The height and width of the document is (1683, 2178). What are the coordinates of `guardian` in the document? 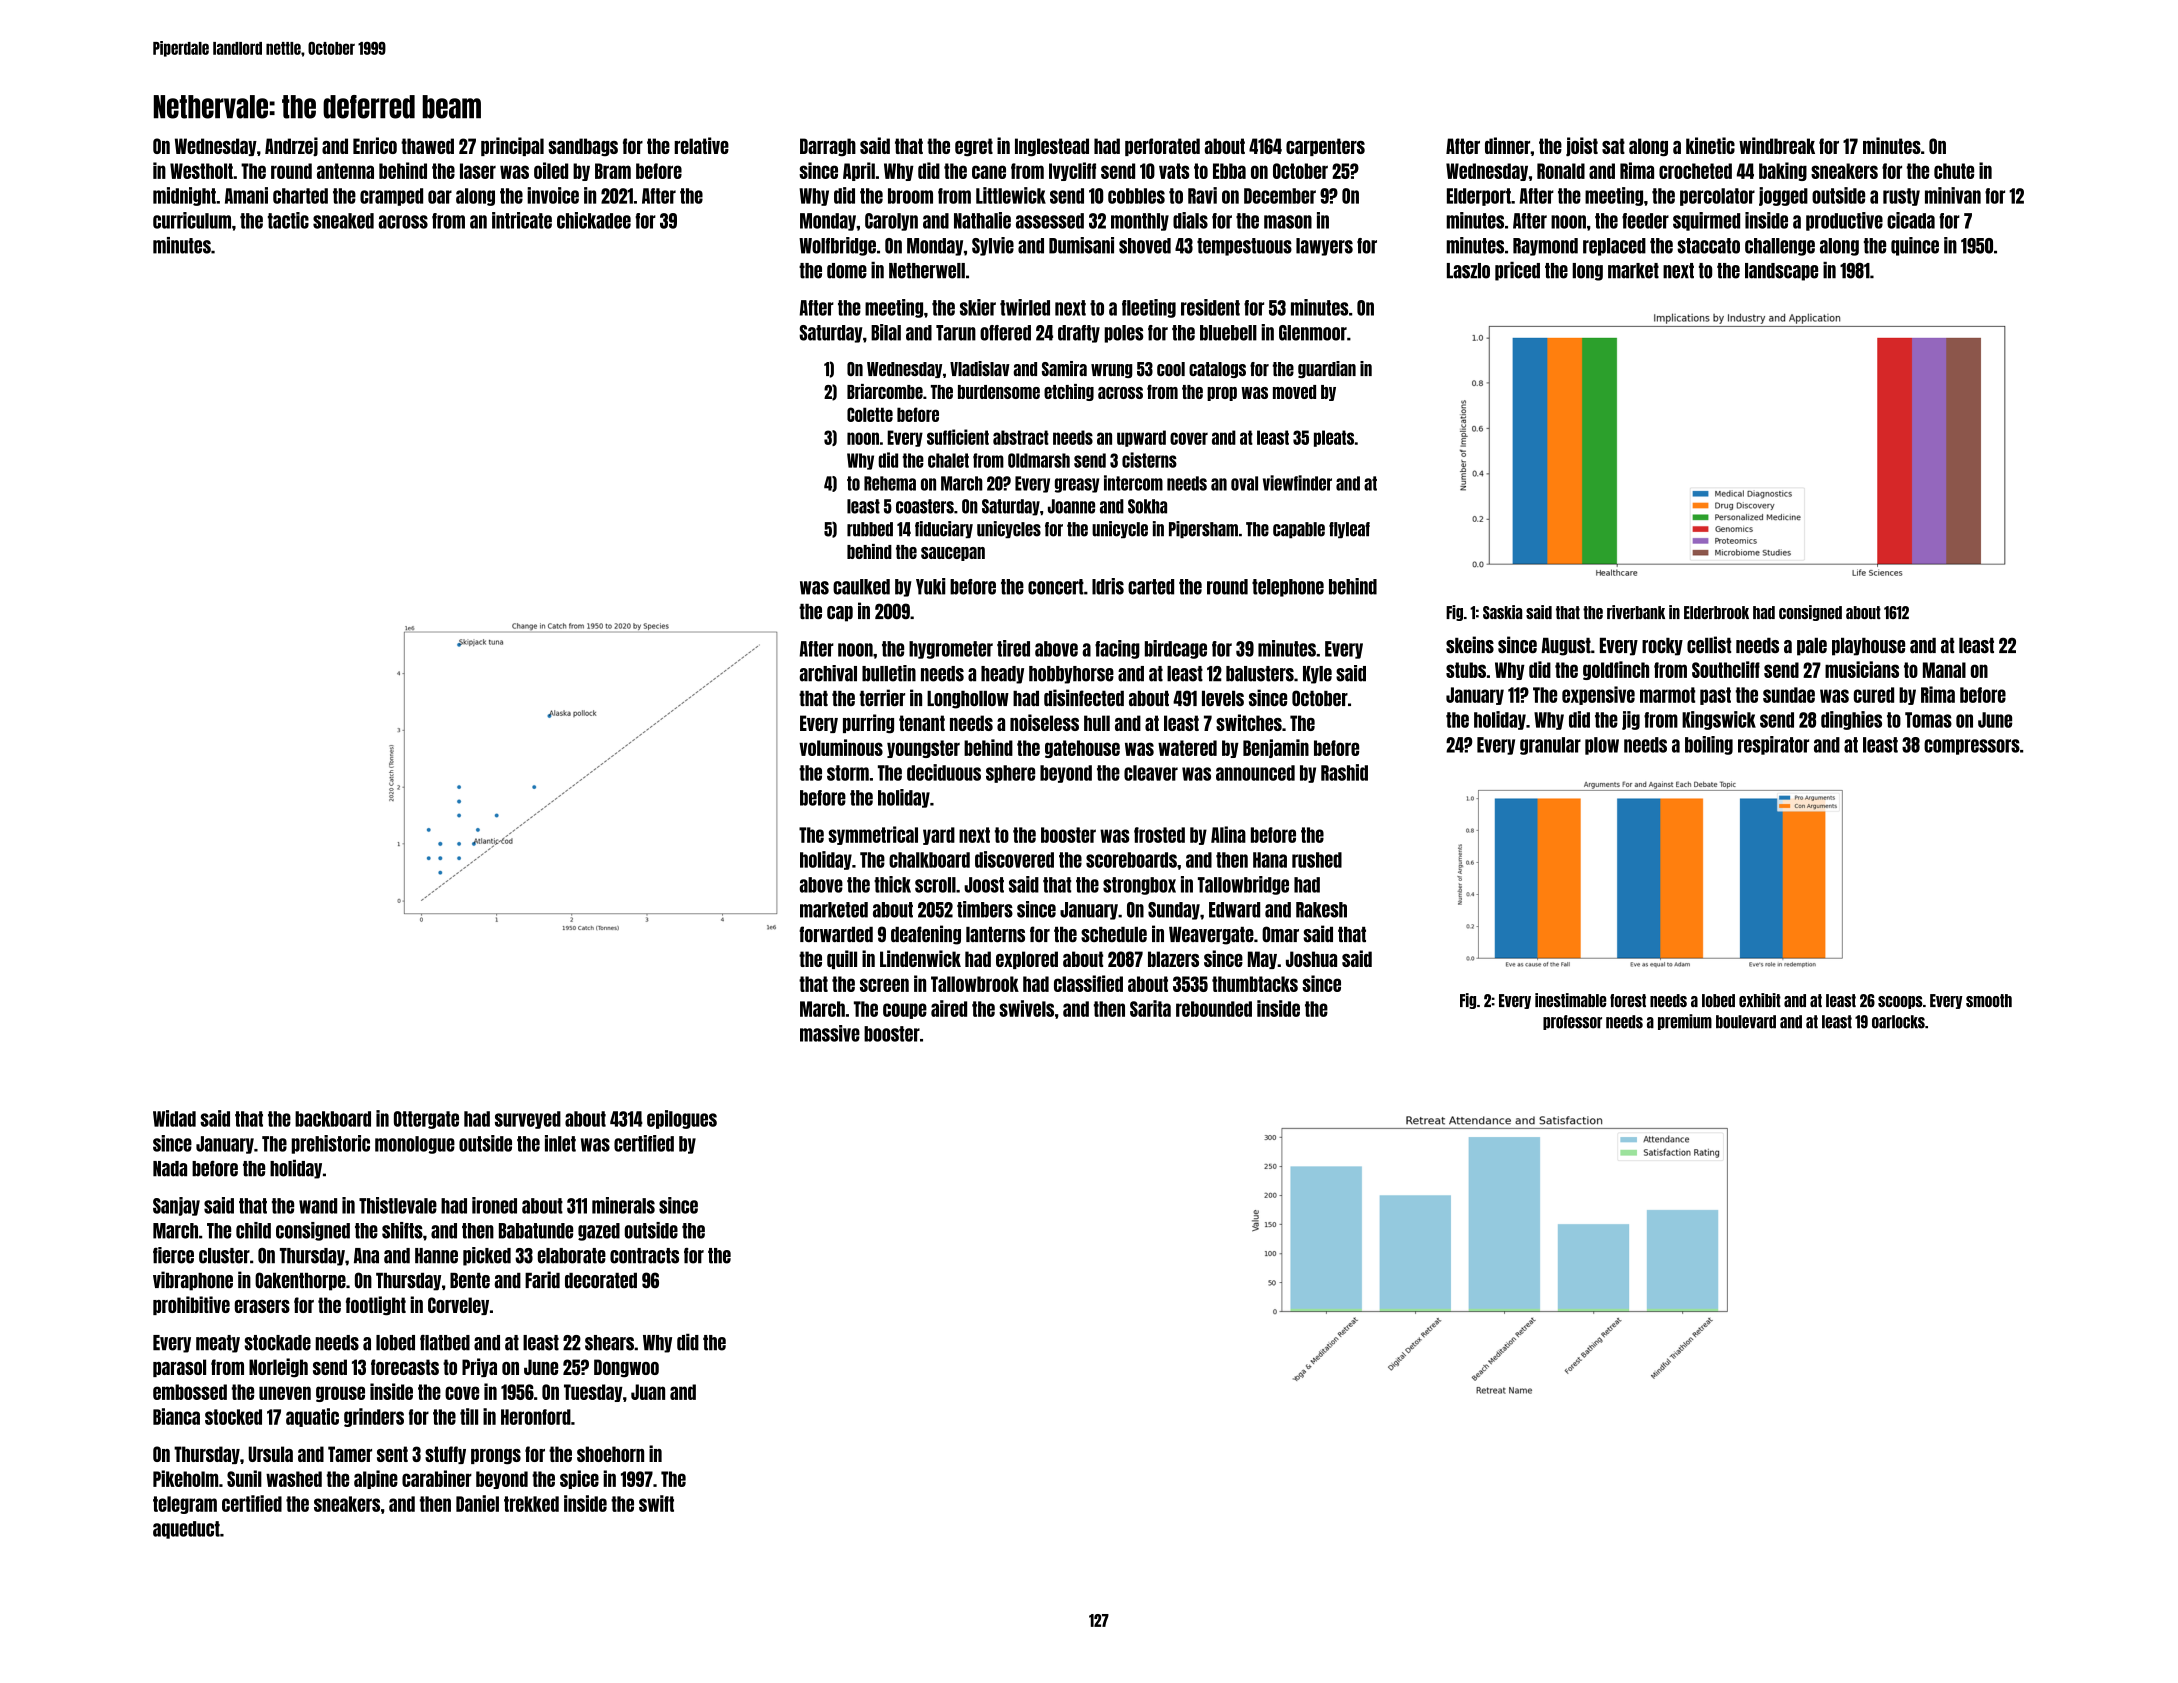 It's located at (1327, 369).
